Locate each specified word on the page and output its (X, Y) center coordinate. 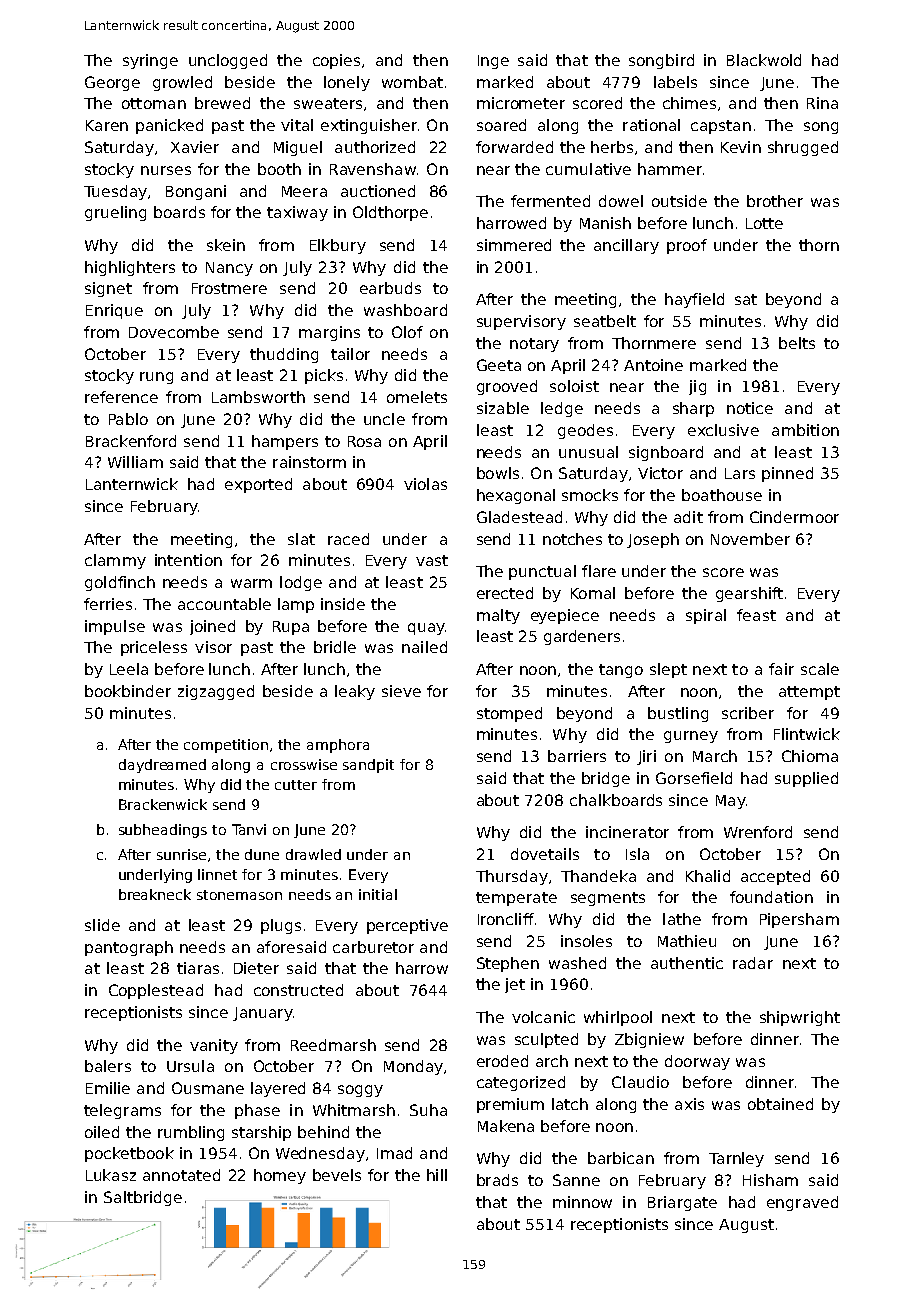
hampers (285, 442)
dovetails (545, 854)
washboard (405, 310)
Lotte (764, 223)
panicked (169, 126)
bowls (498, 473)
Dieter (256, 968)
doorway (697, 1062)
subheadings (163, 831)
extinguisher (369, 126)
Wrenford (758, 832)
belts (797, 343)
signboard (666, 453)
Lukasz (111, 1175)
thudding (284, 355)
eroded (502, 1061)
